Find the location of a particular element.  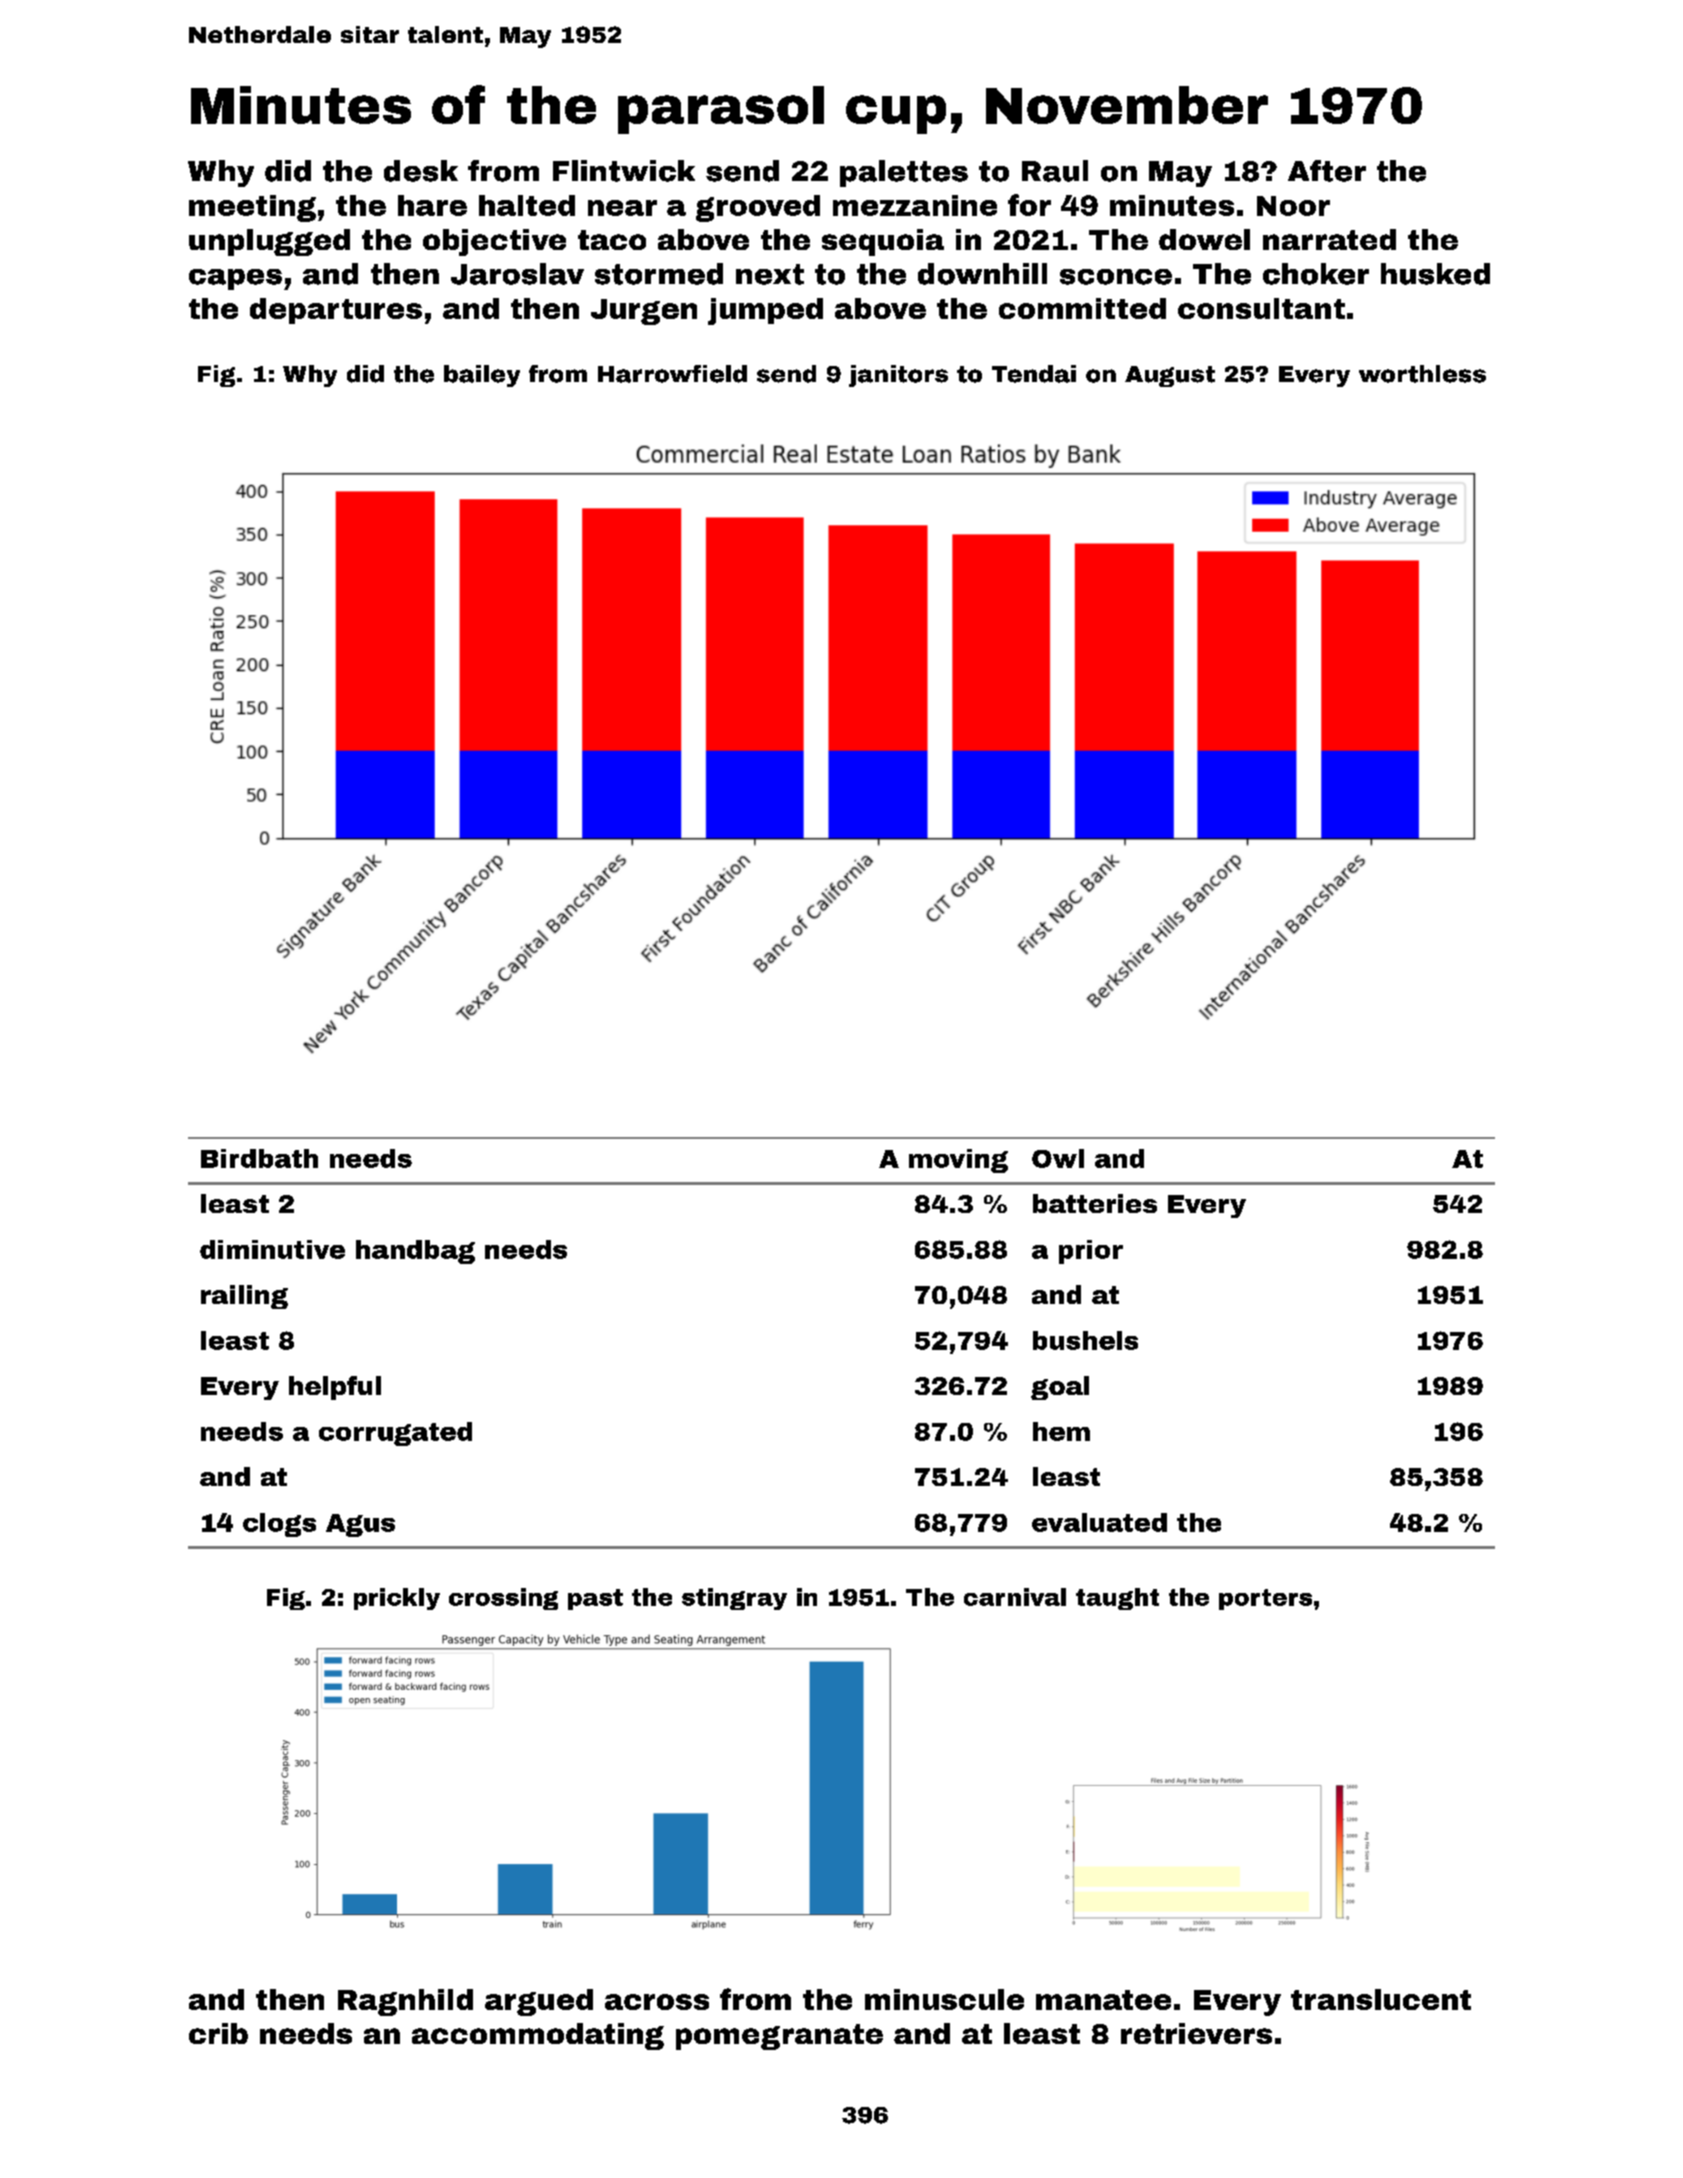

carnival is located at coordinates (1015, 1597).
